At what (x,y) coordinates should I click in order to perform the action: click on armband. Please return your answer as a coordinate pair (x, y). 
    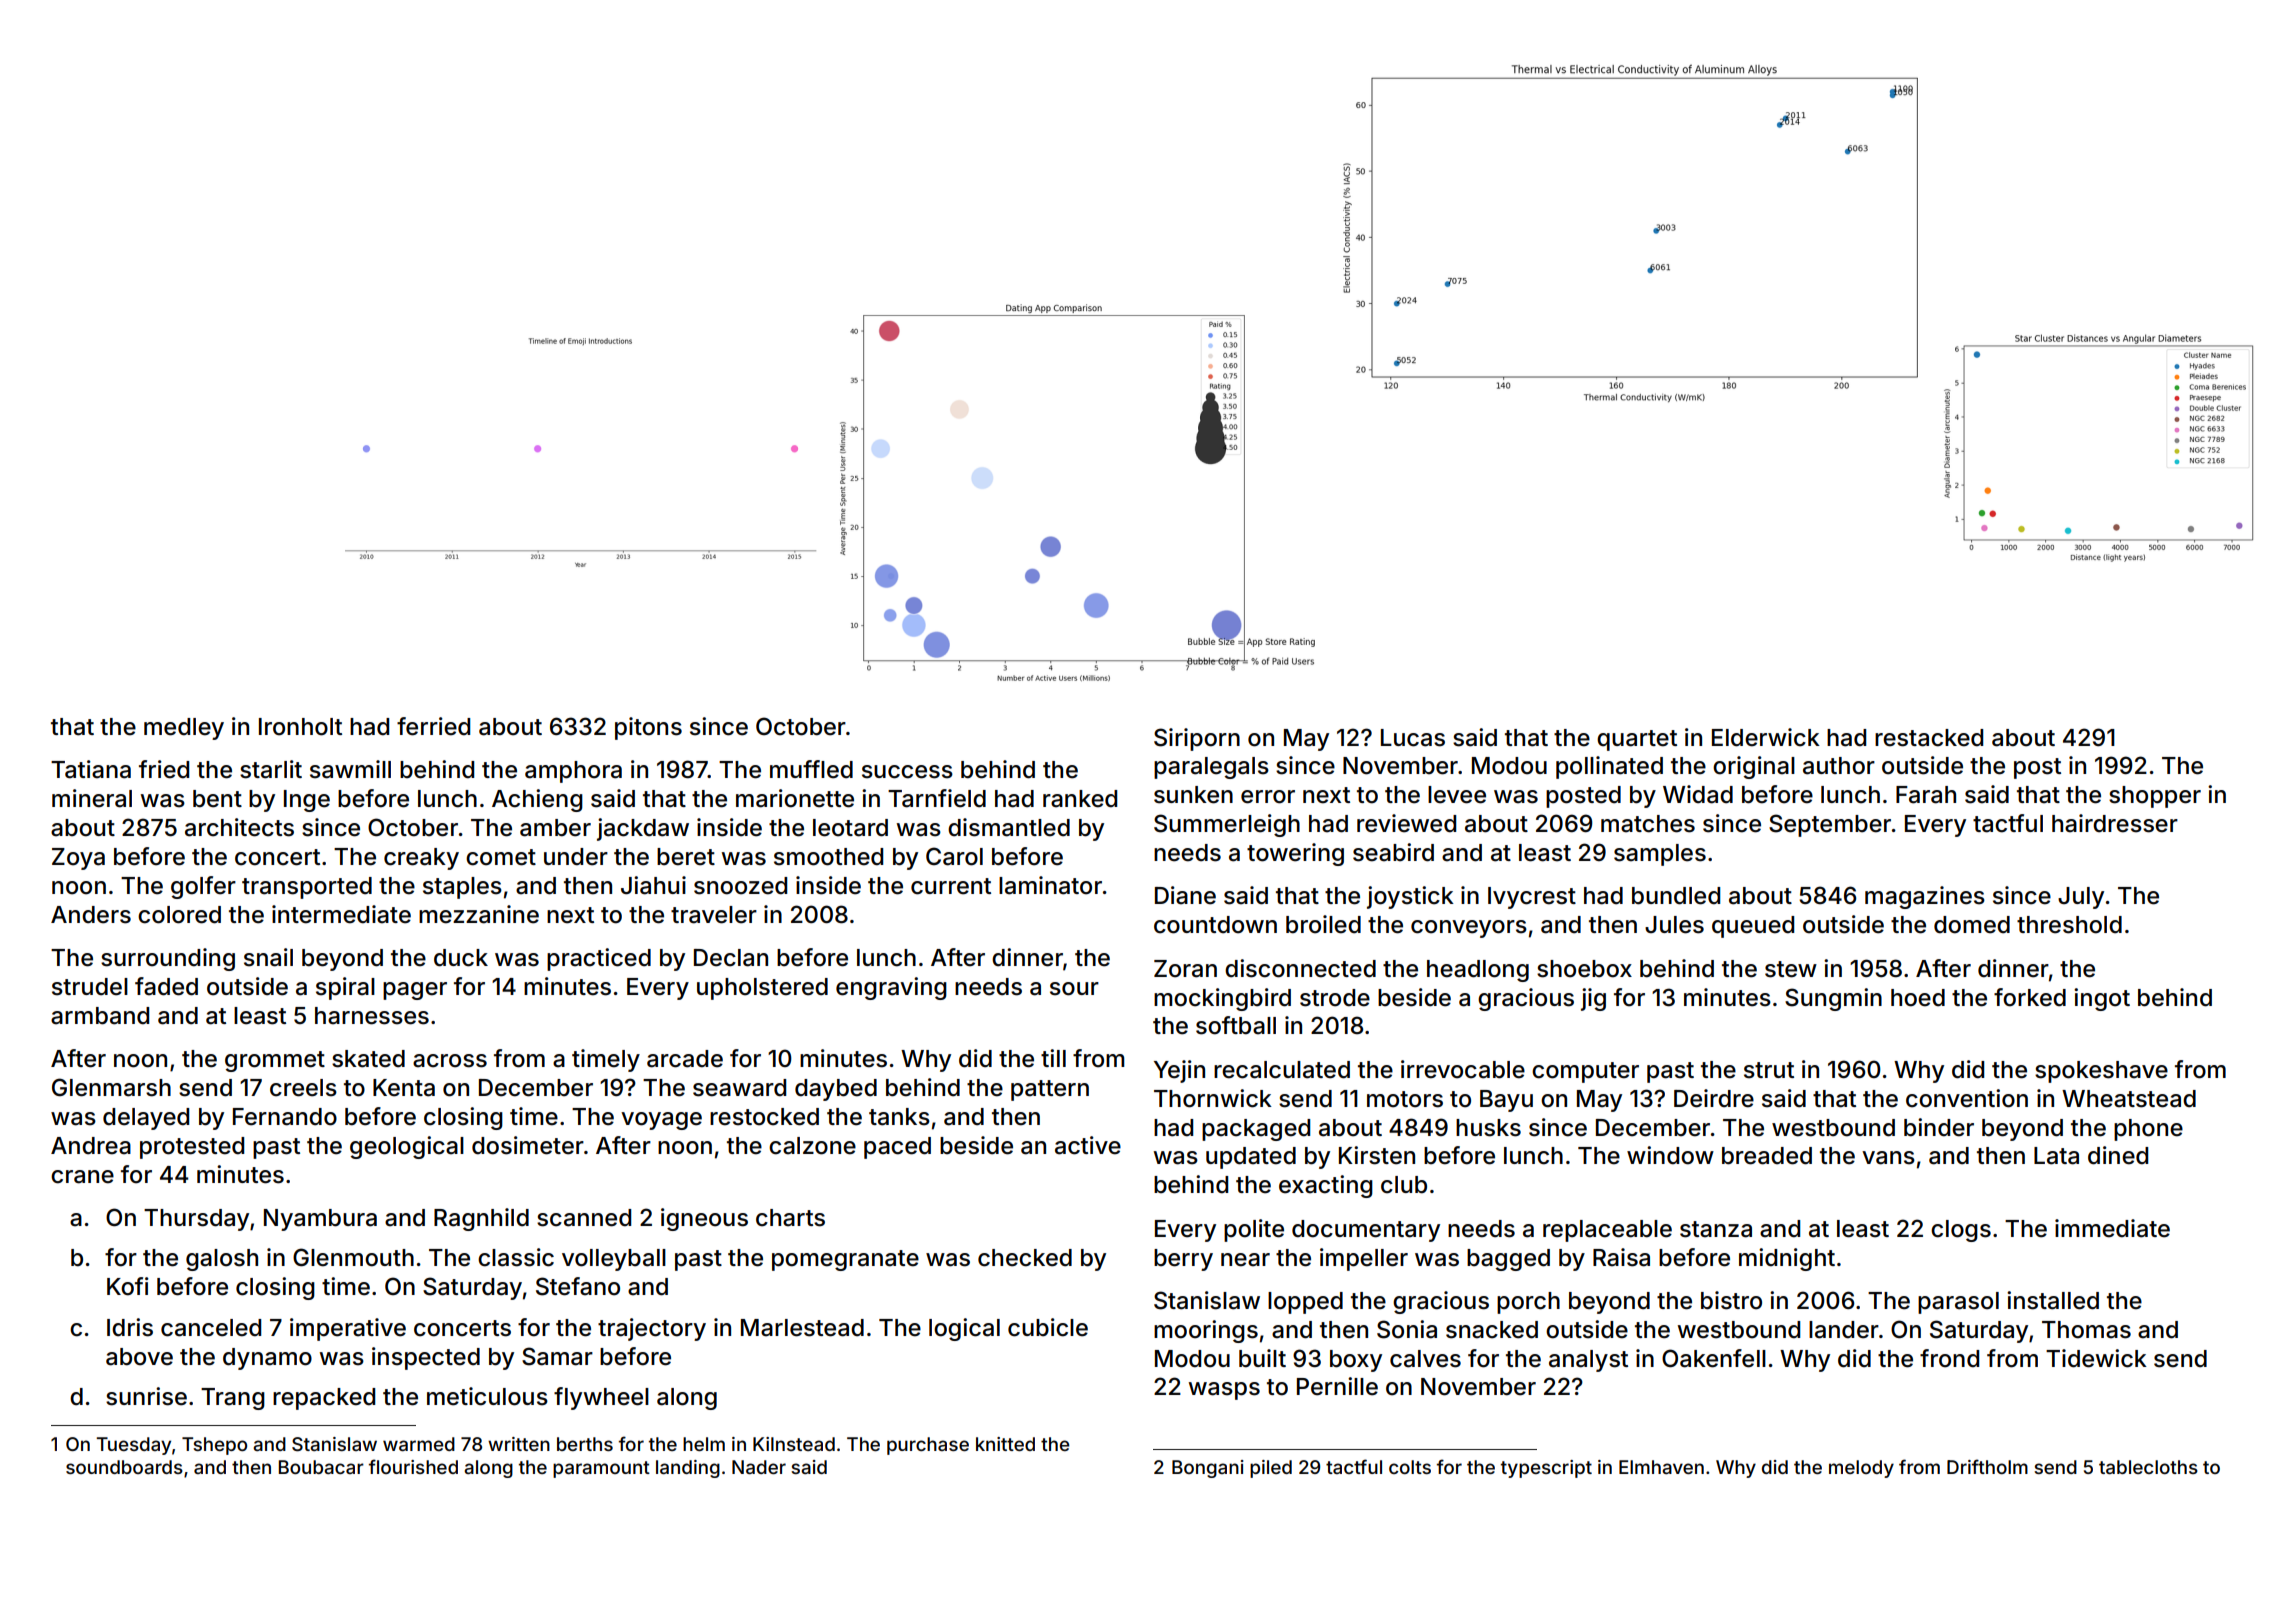
    Looking at the image, I should click on (100, 1016).
